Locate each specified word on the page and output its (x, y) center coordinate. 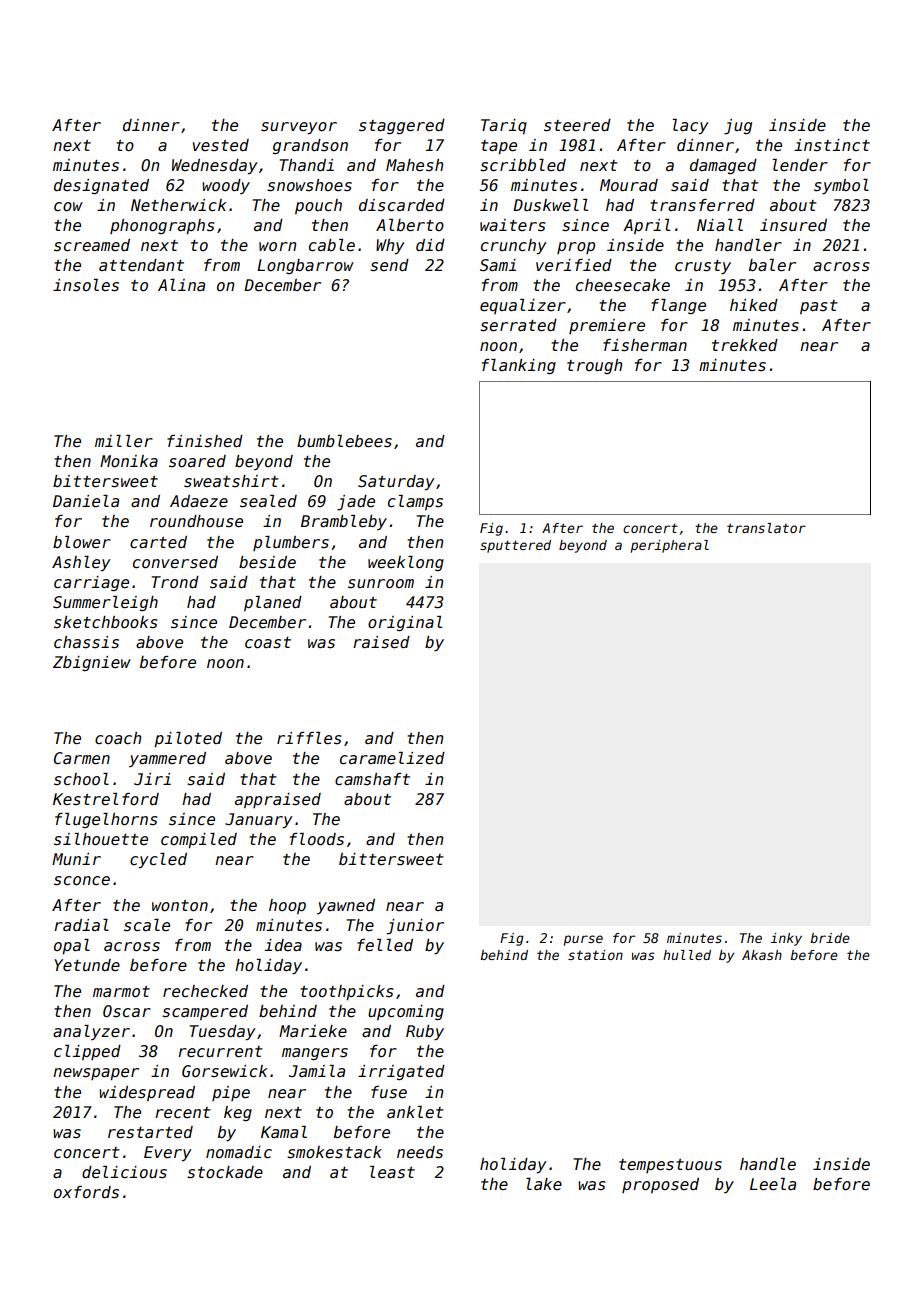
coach (118, 738)
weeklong (406, 563)
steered (577, 125)
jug (738, 127)
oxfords (86, 1192)
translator (766, 528)
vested (221, 145)
